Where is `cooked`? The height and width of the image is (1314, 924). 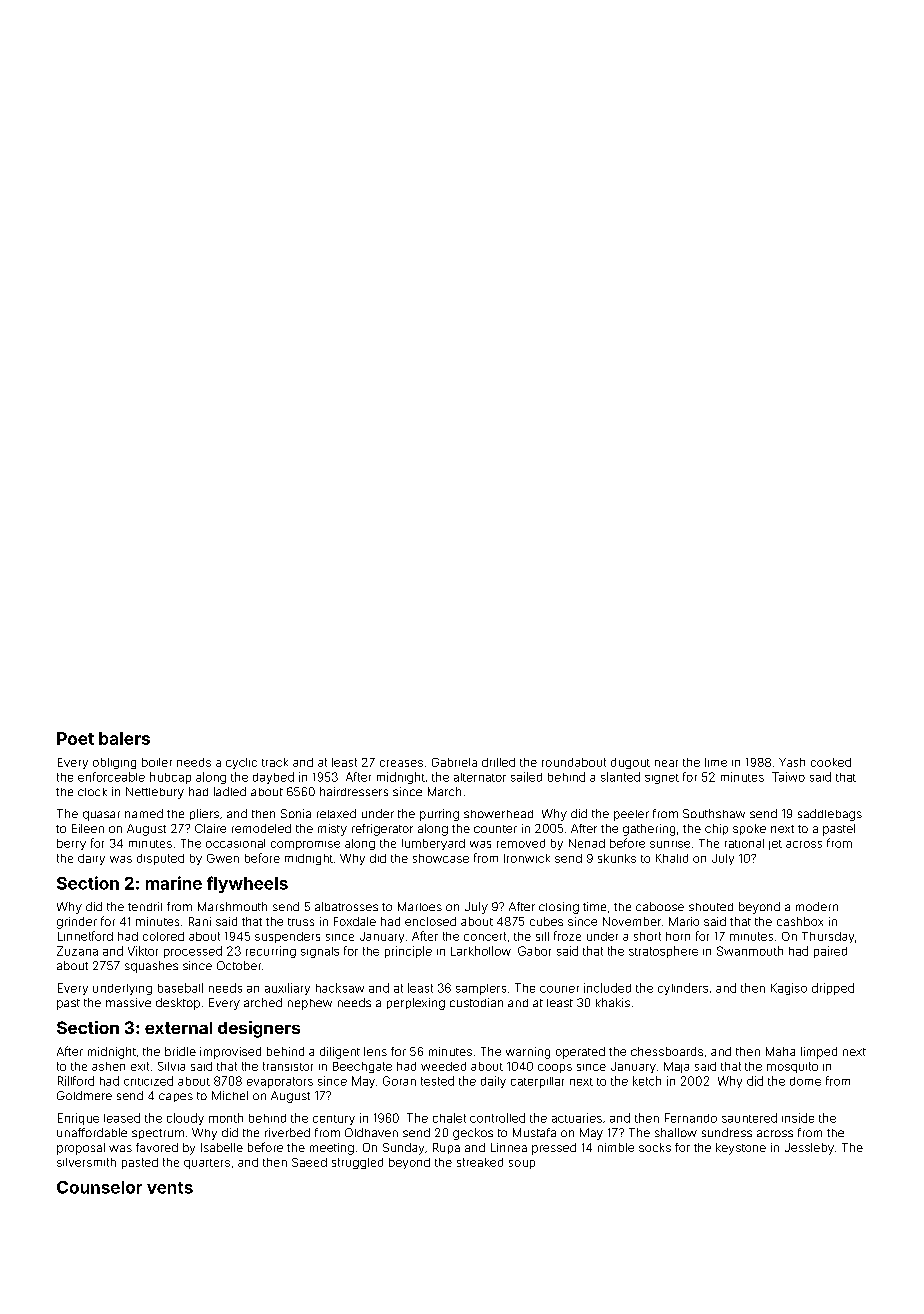
cooked is located at coordinates (831, 762).
